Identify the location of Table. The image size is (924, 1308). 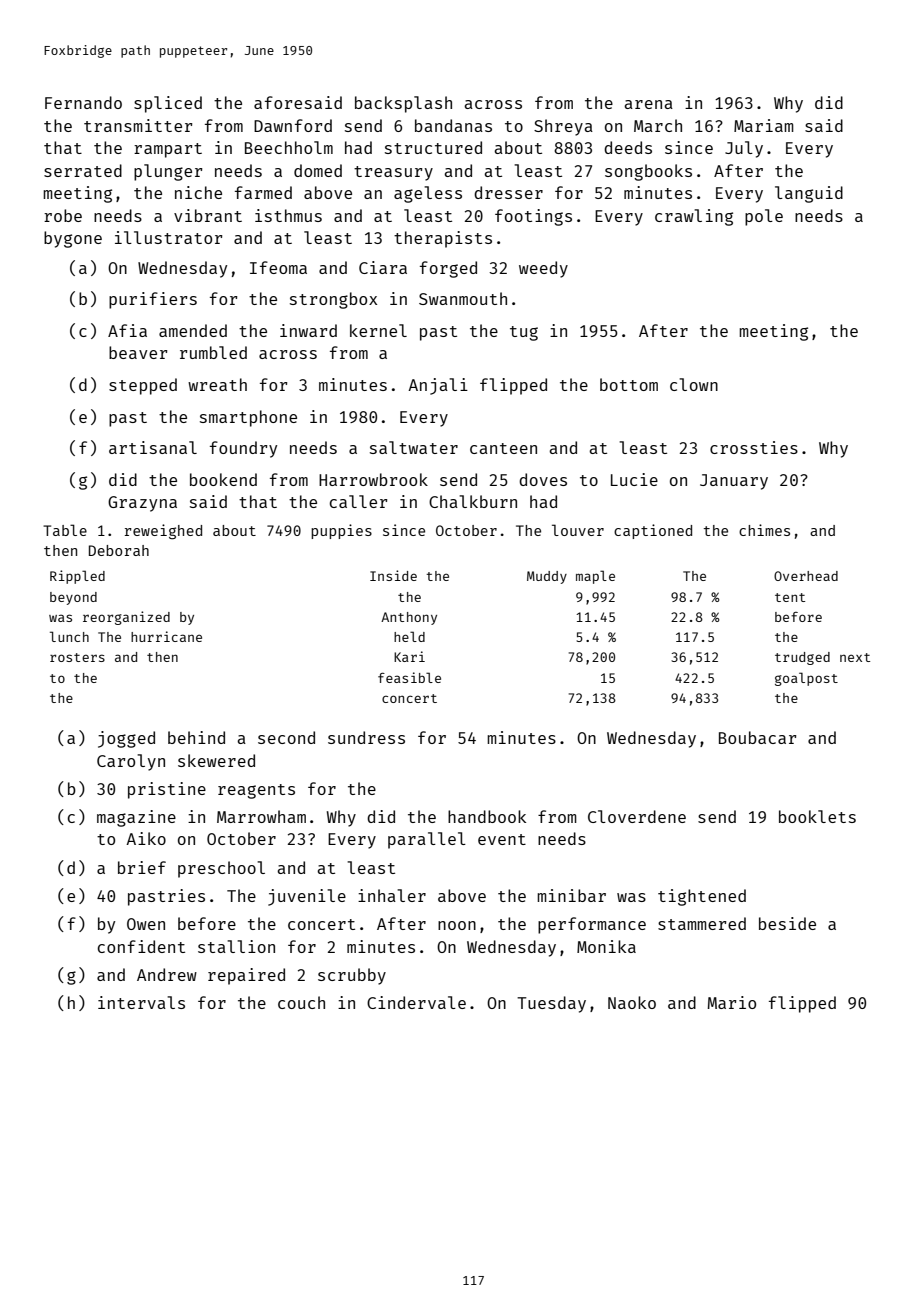
(65, 530).
